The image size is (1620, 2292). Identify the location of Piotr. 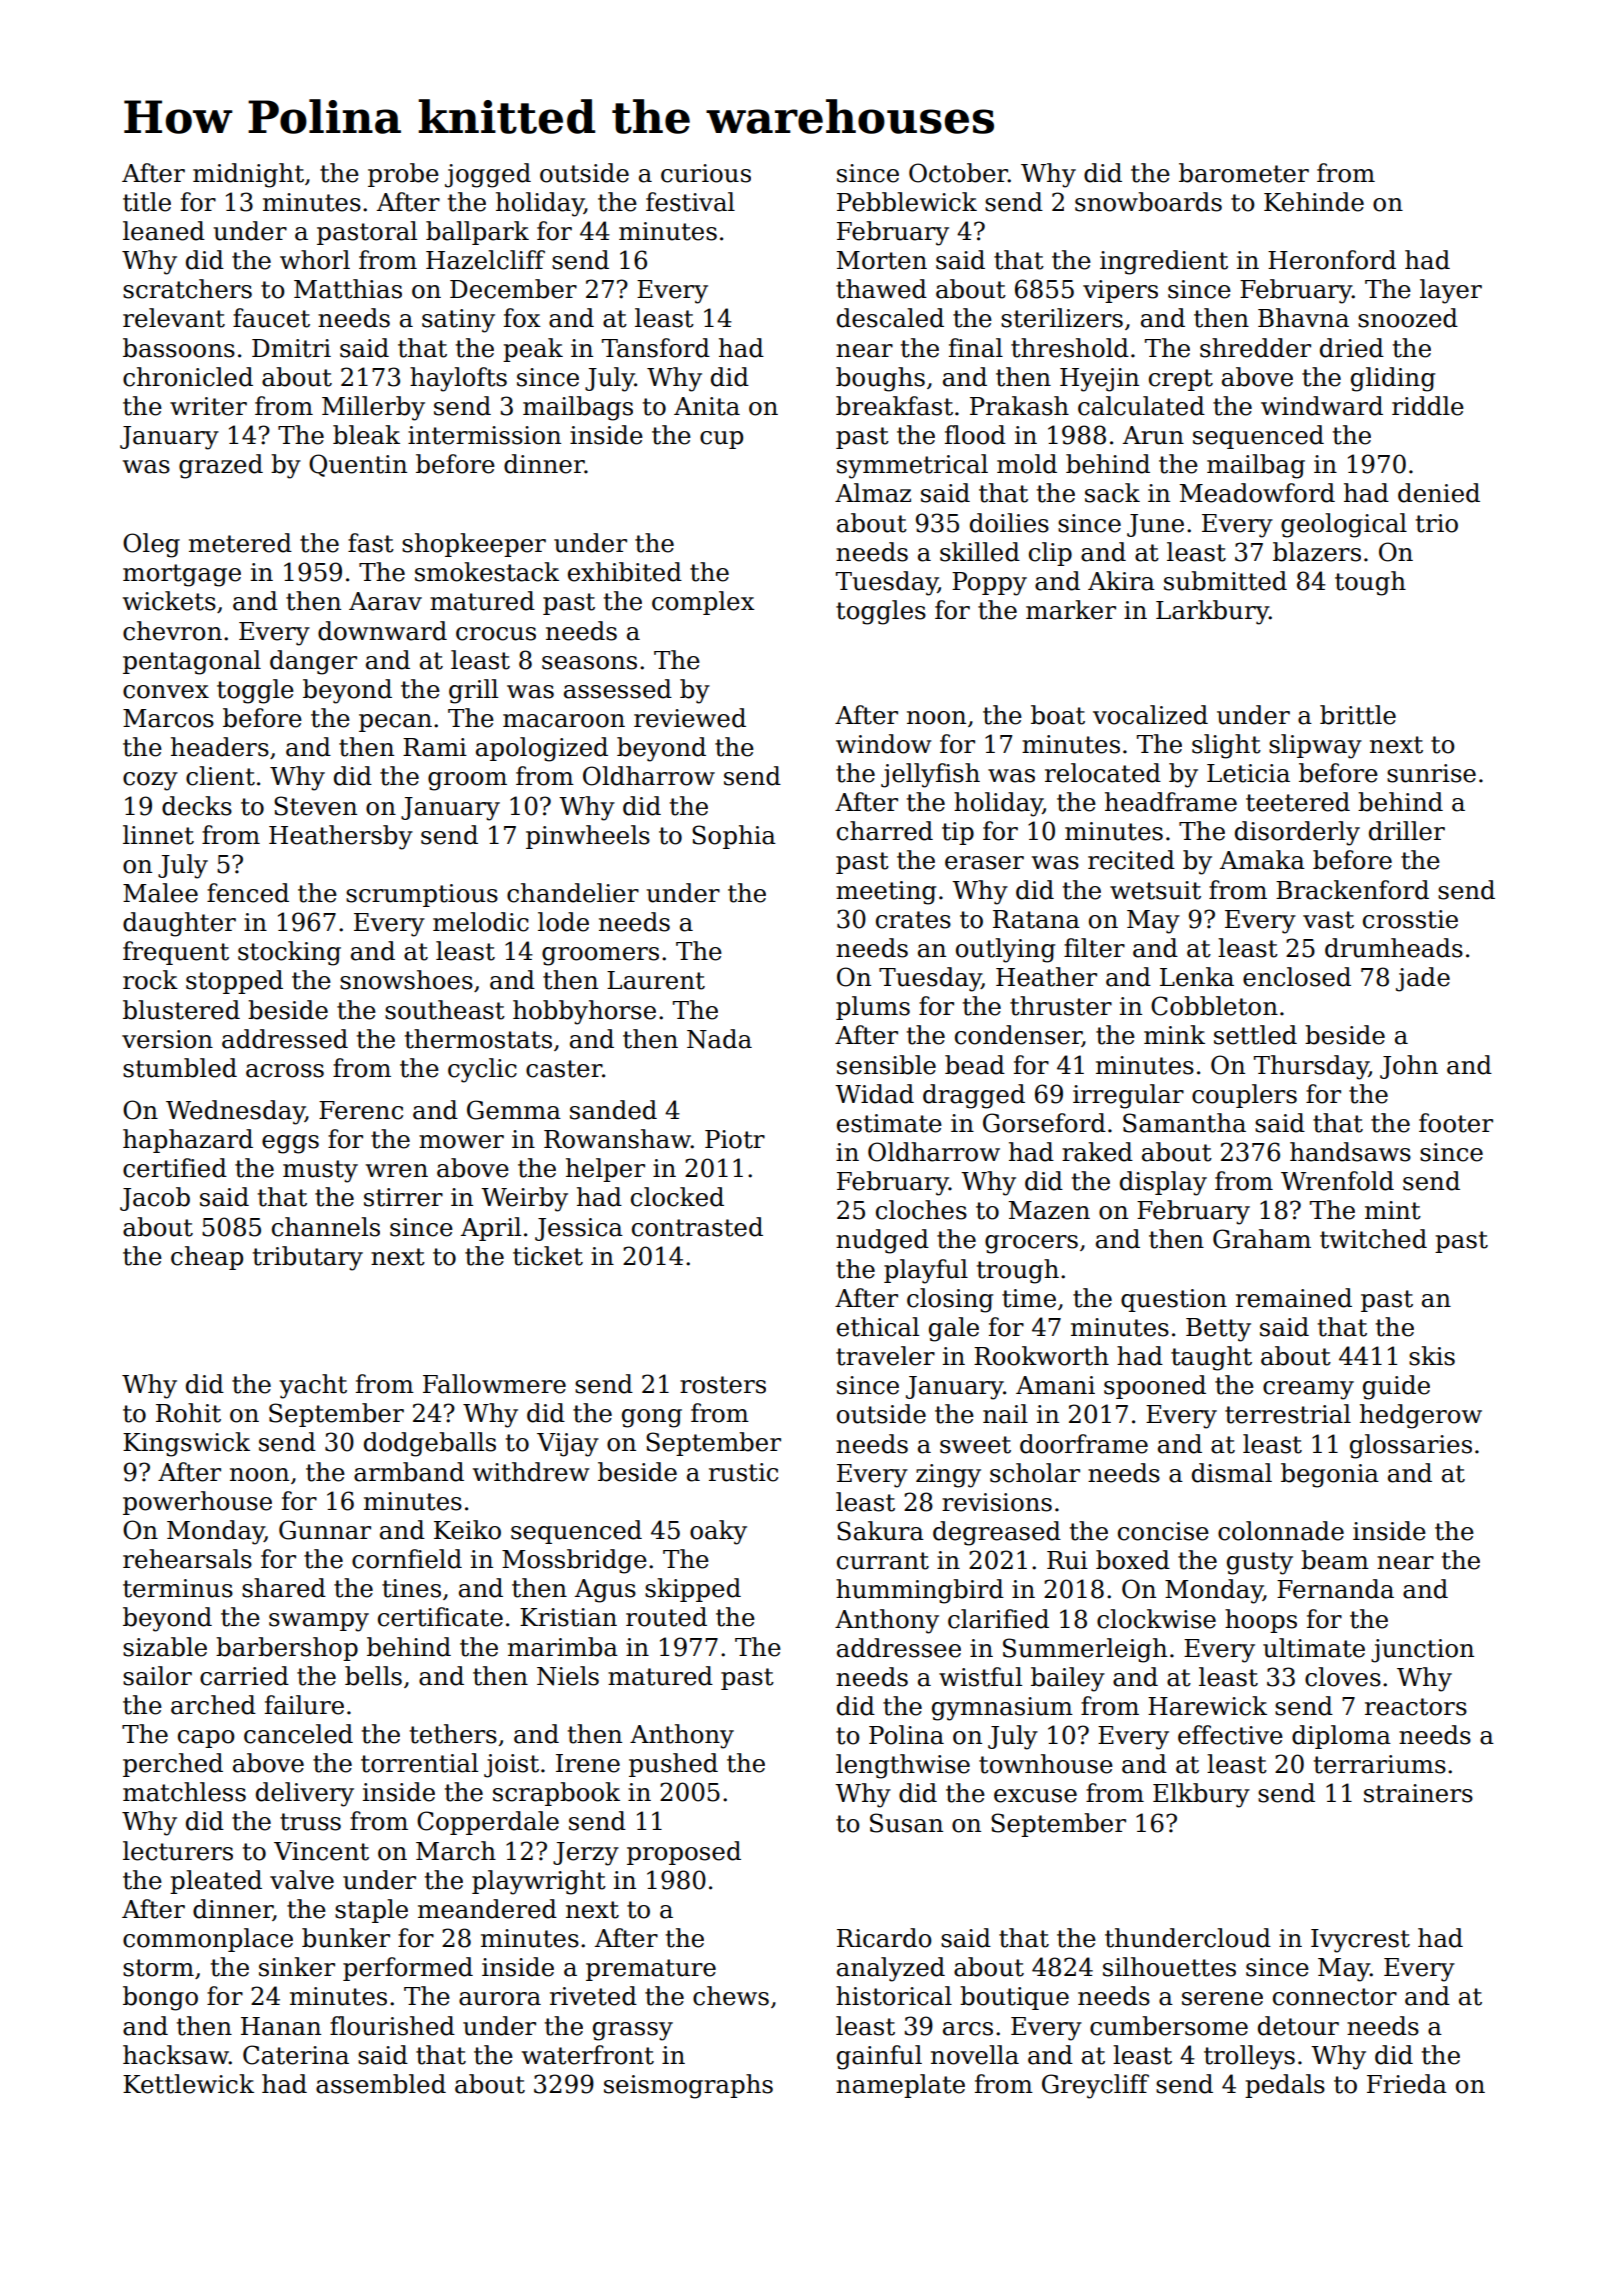
(735, 1139).
